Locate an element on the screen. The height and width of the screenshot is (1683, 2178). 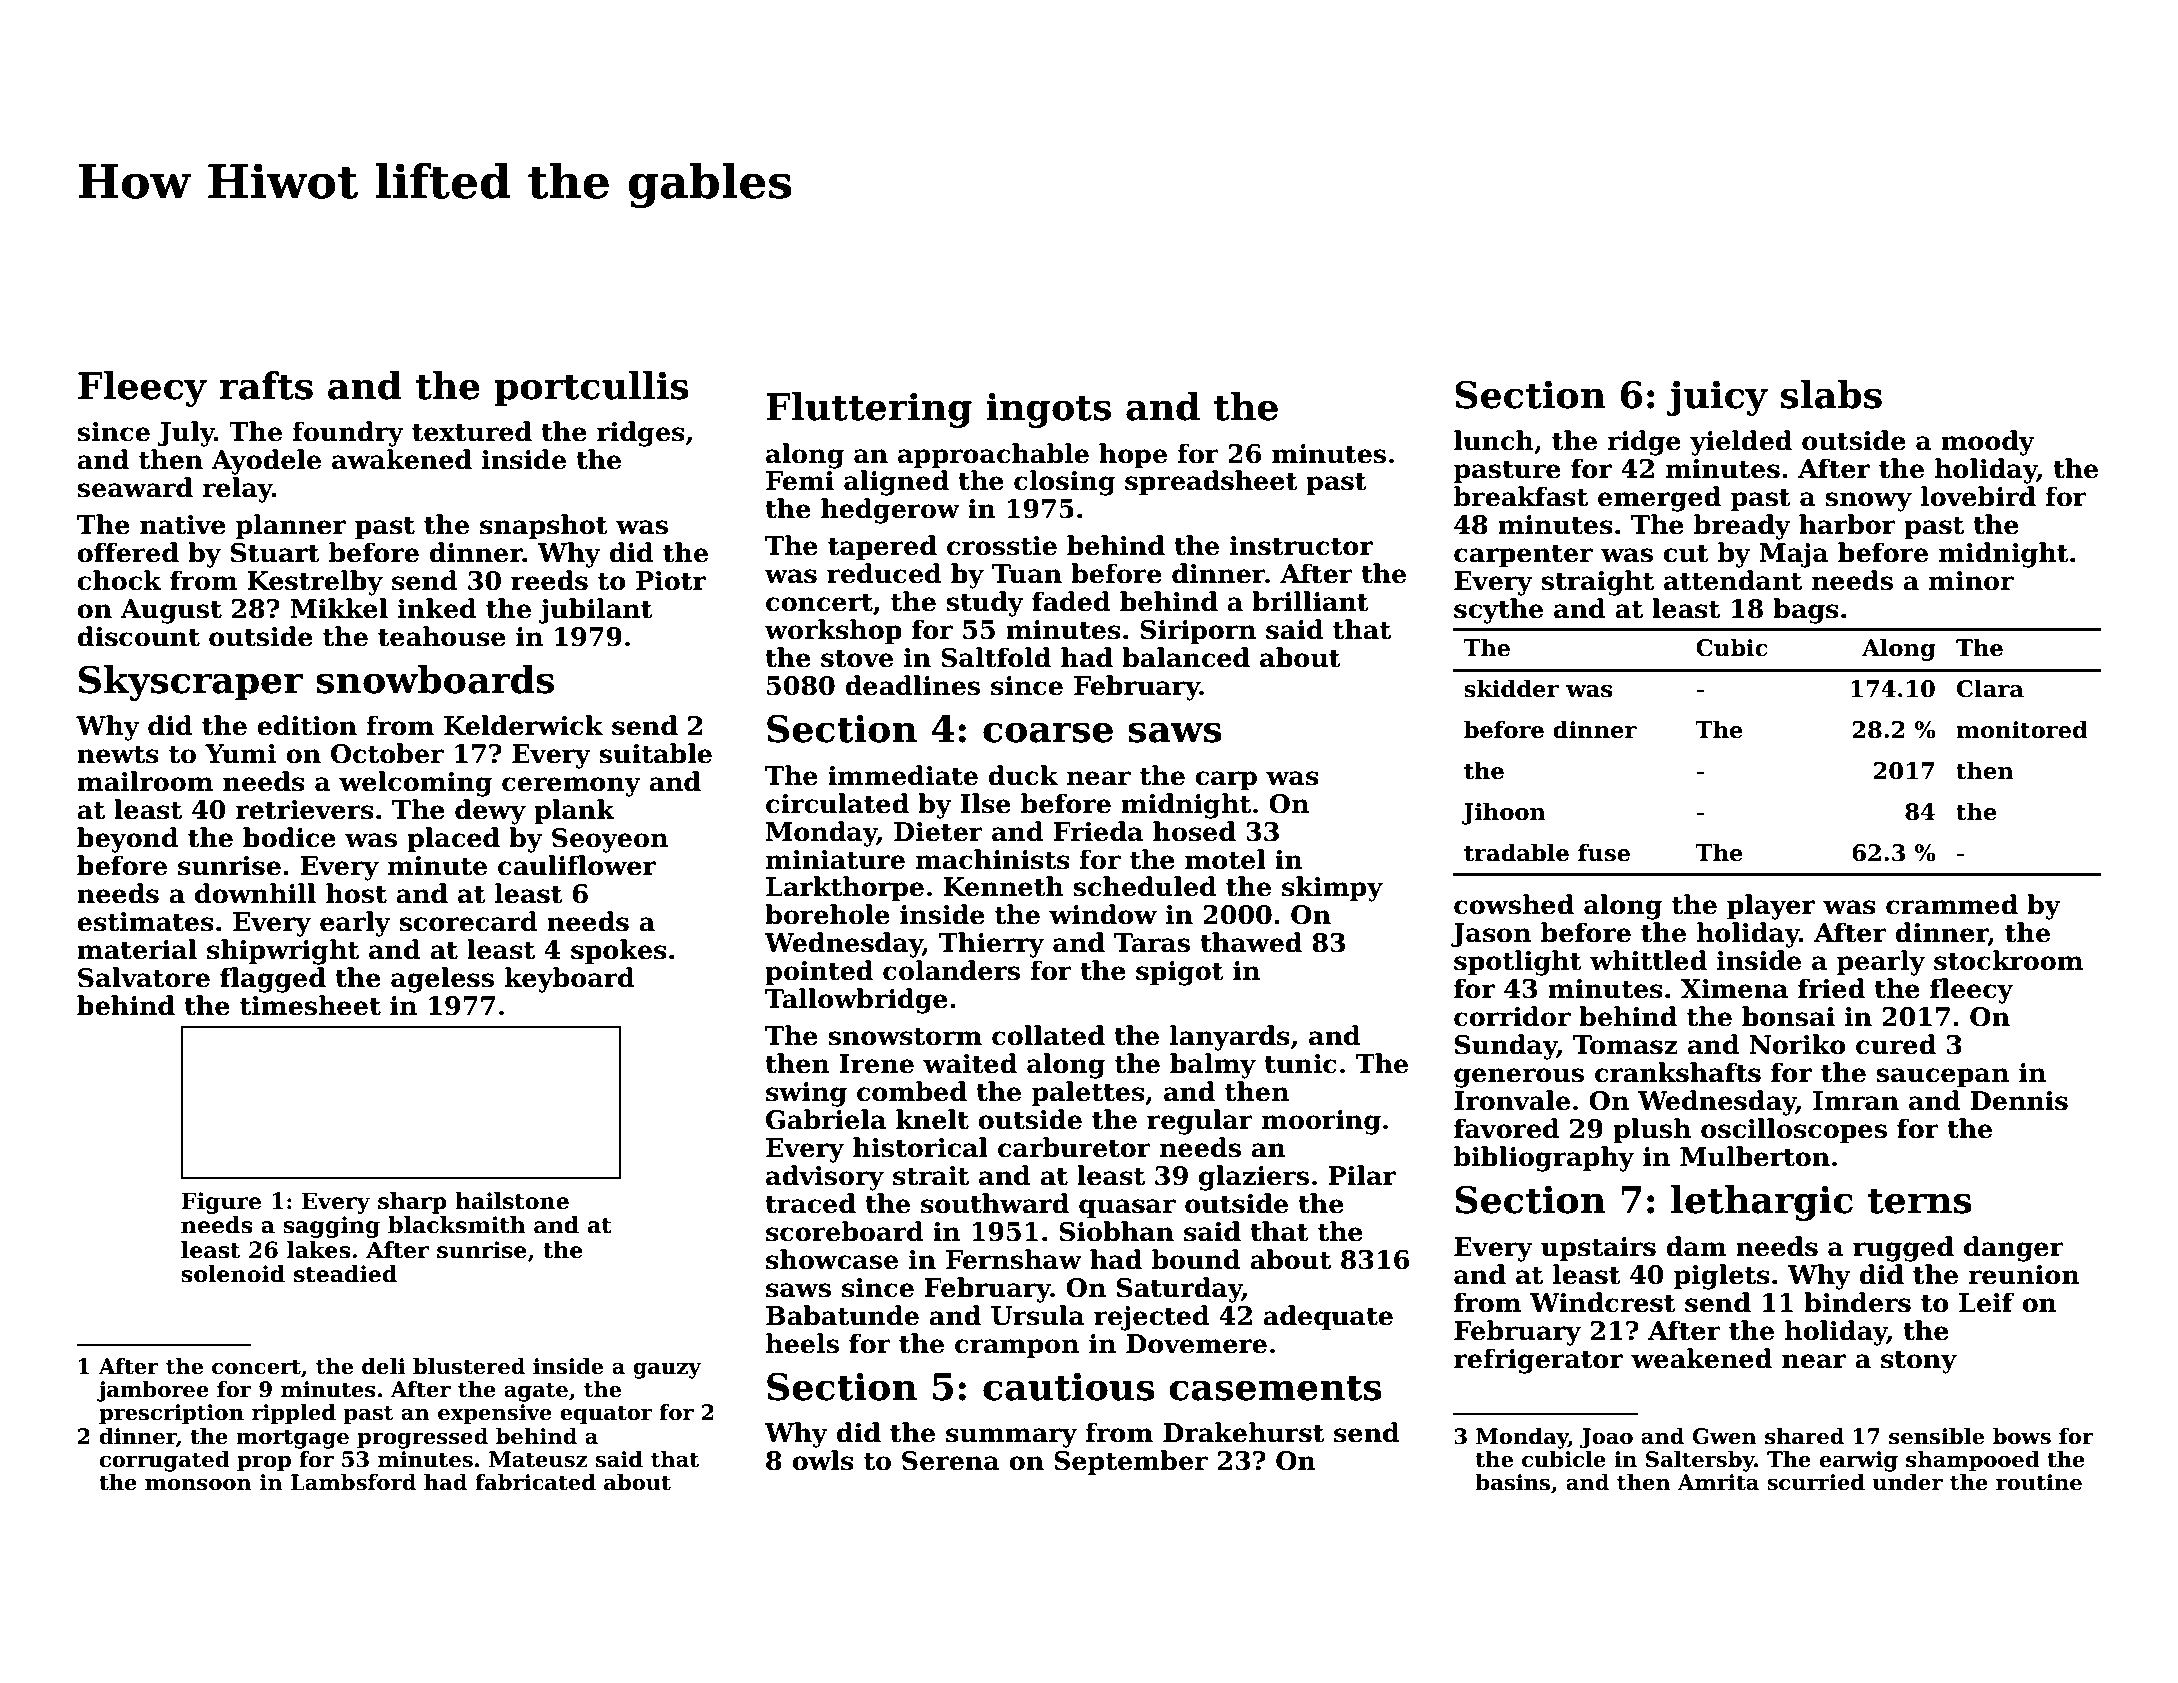
basins is located at coordinates (1512, 1482).
